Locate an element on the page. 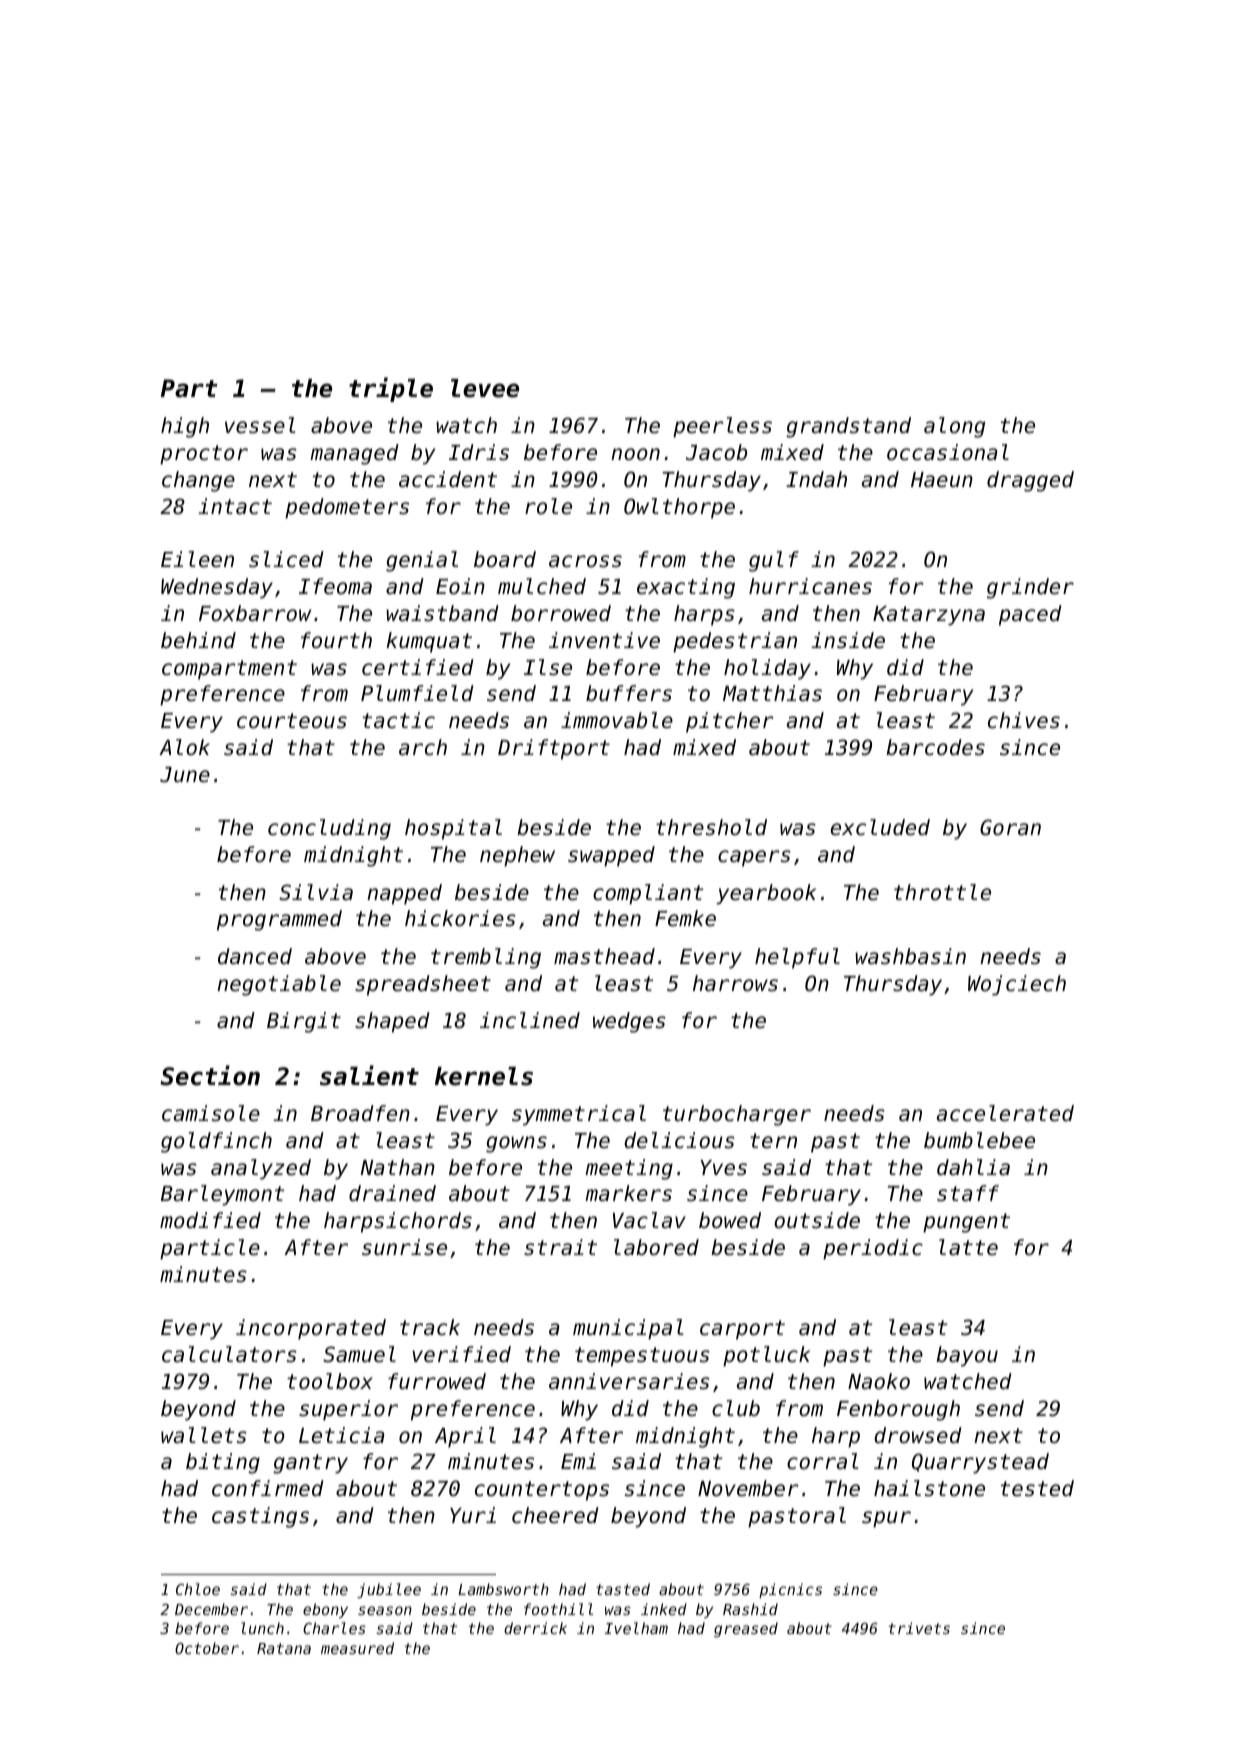 Image resolution: width=1237 pixels, height=1749 pixels. October is located at coordinates (207, 1648).
